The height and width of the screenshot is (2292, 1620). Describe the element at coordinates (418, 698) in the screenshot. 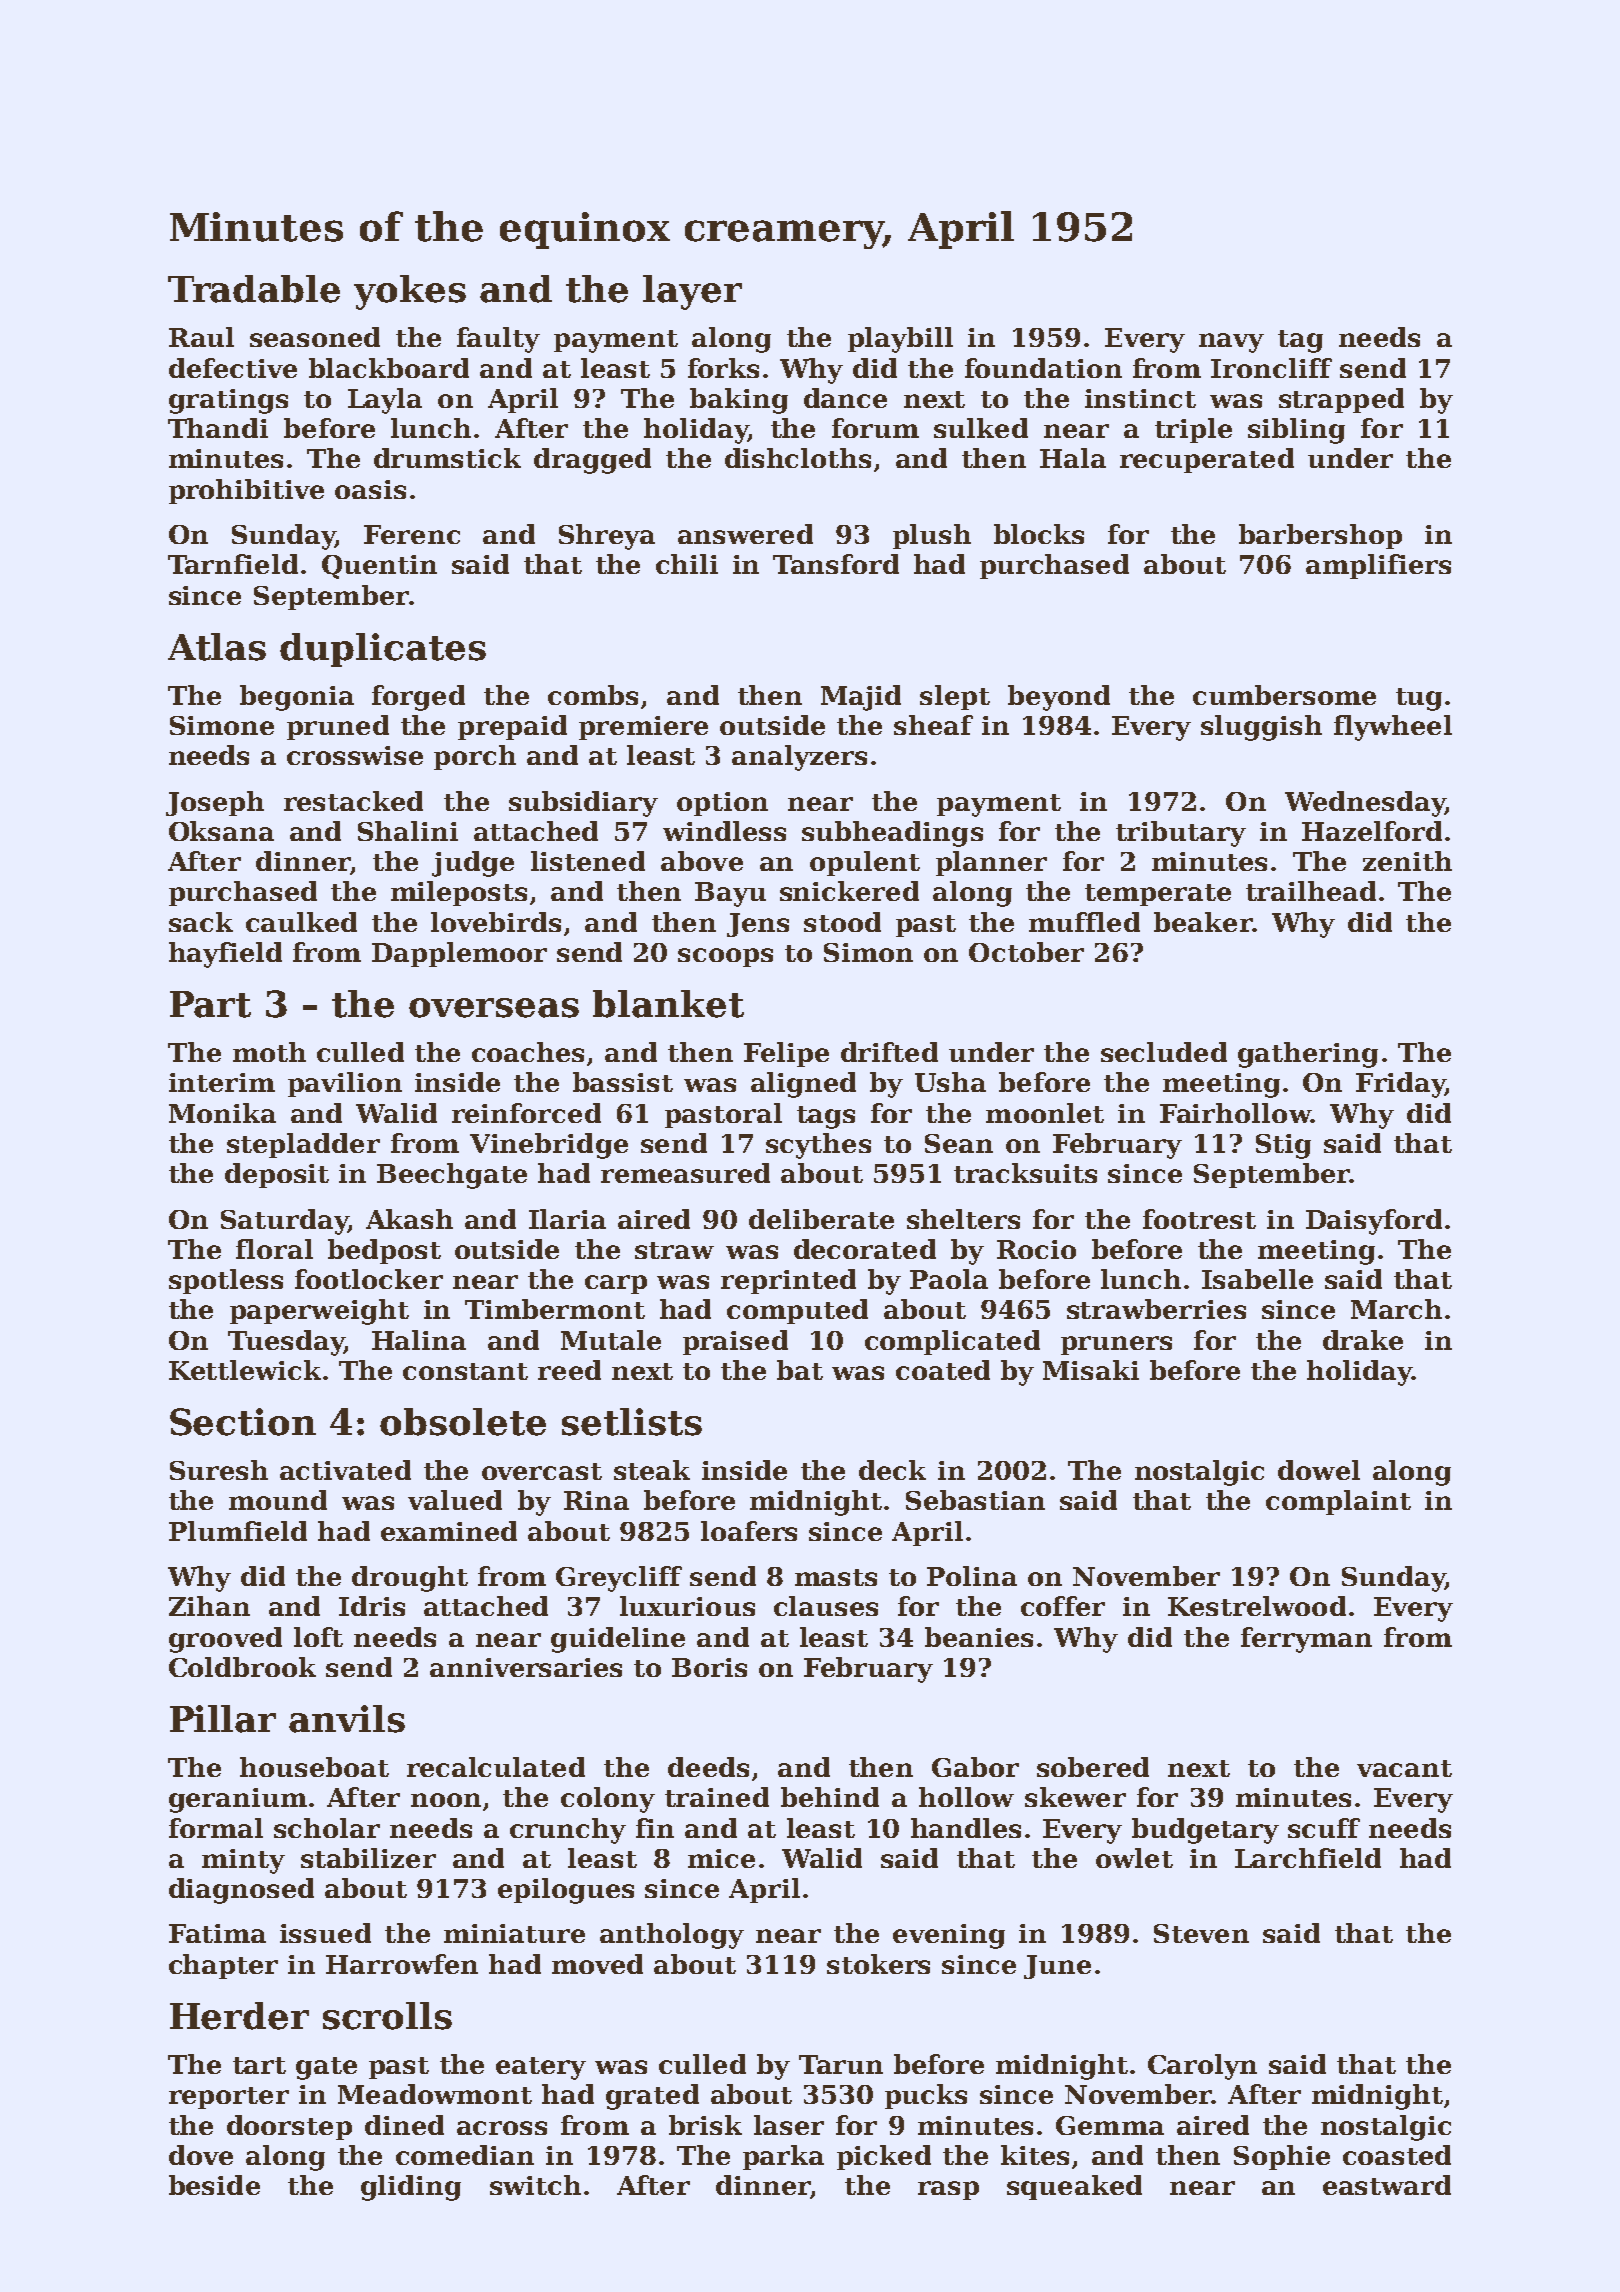

I see `forged` at that location.
